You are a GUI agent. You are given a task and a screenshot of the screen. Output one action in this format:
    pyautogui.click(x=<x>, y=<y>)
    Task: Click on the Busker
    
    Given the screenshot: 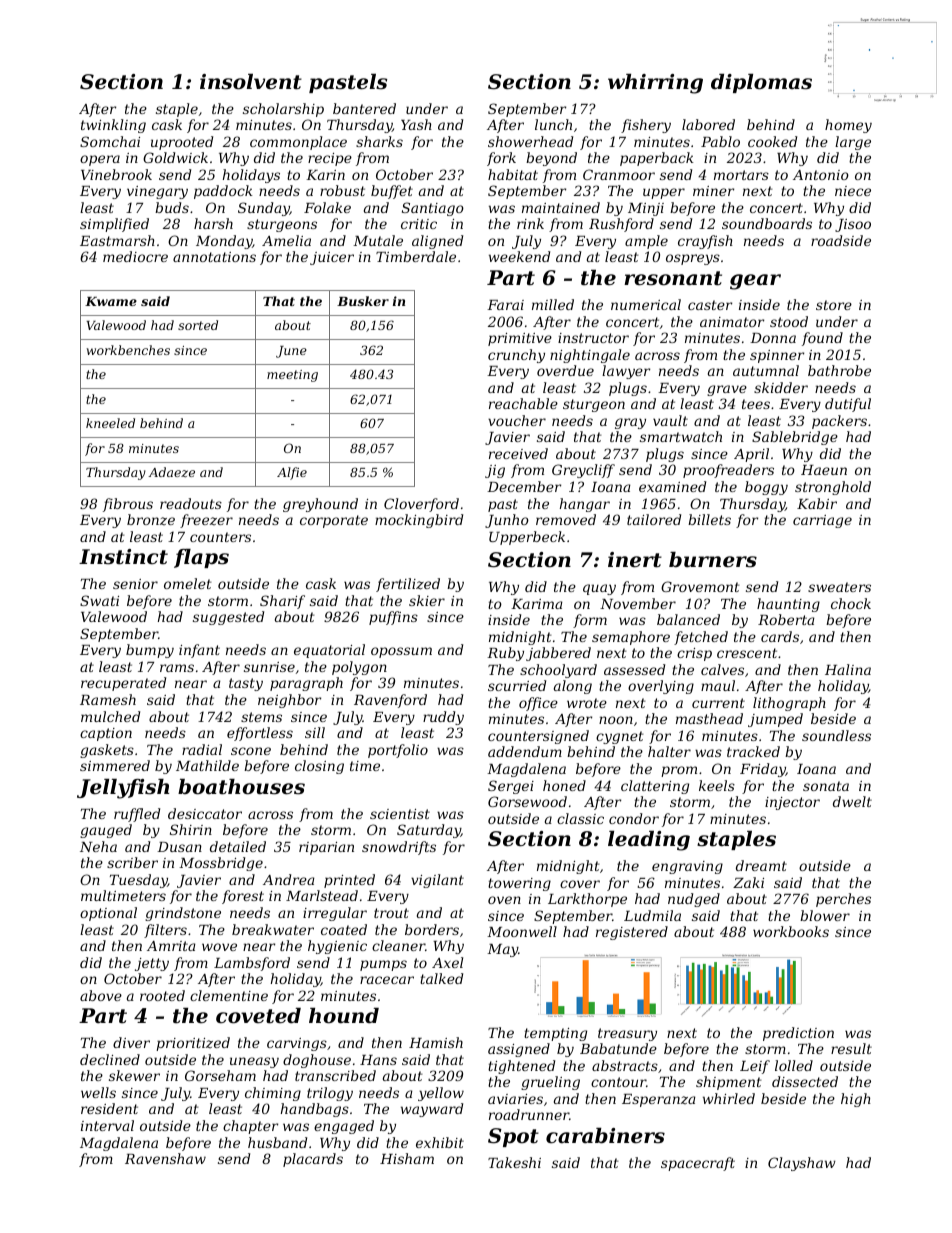 What is the action you would take?
    pyautogui.click(x=363, y=301)
